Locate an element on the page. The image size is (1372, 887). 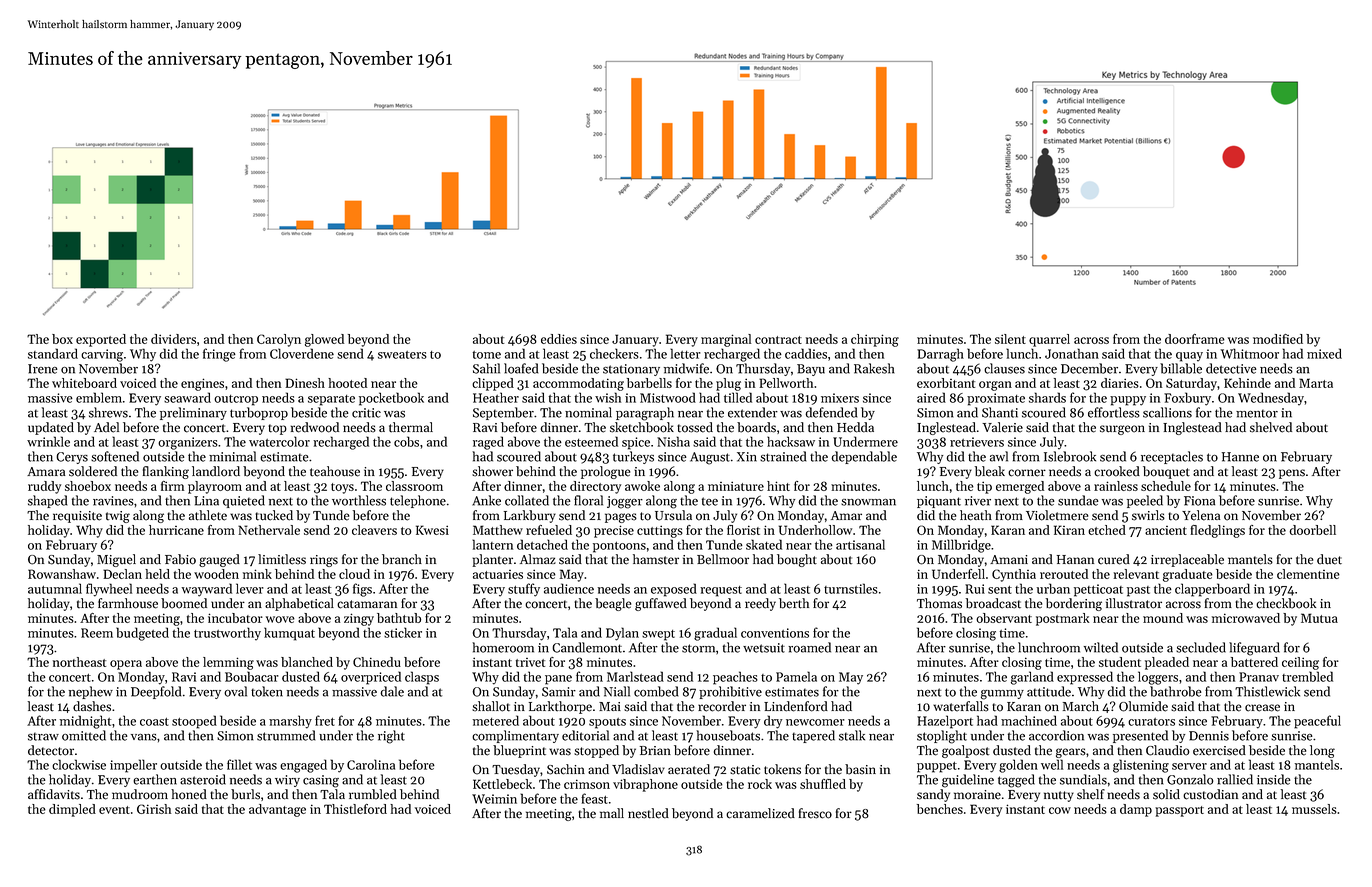
chirping is located at coordinates (875, 340).
